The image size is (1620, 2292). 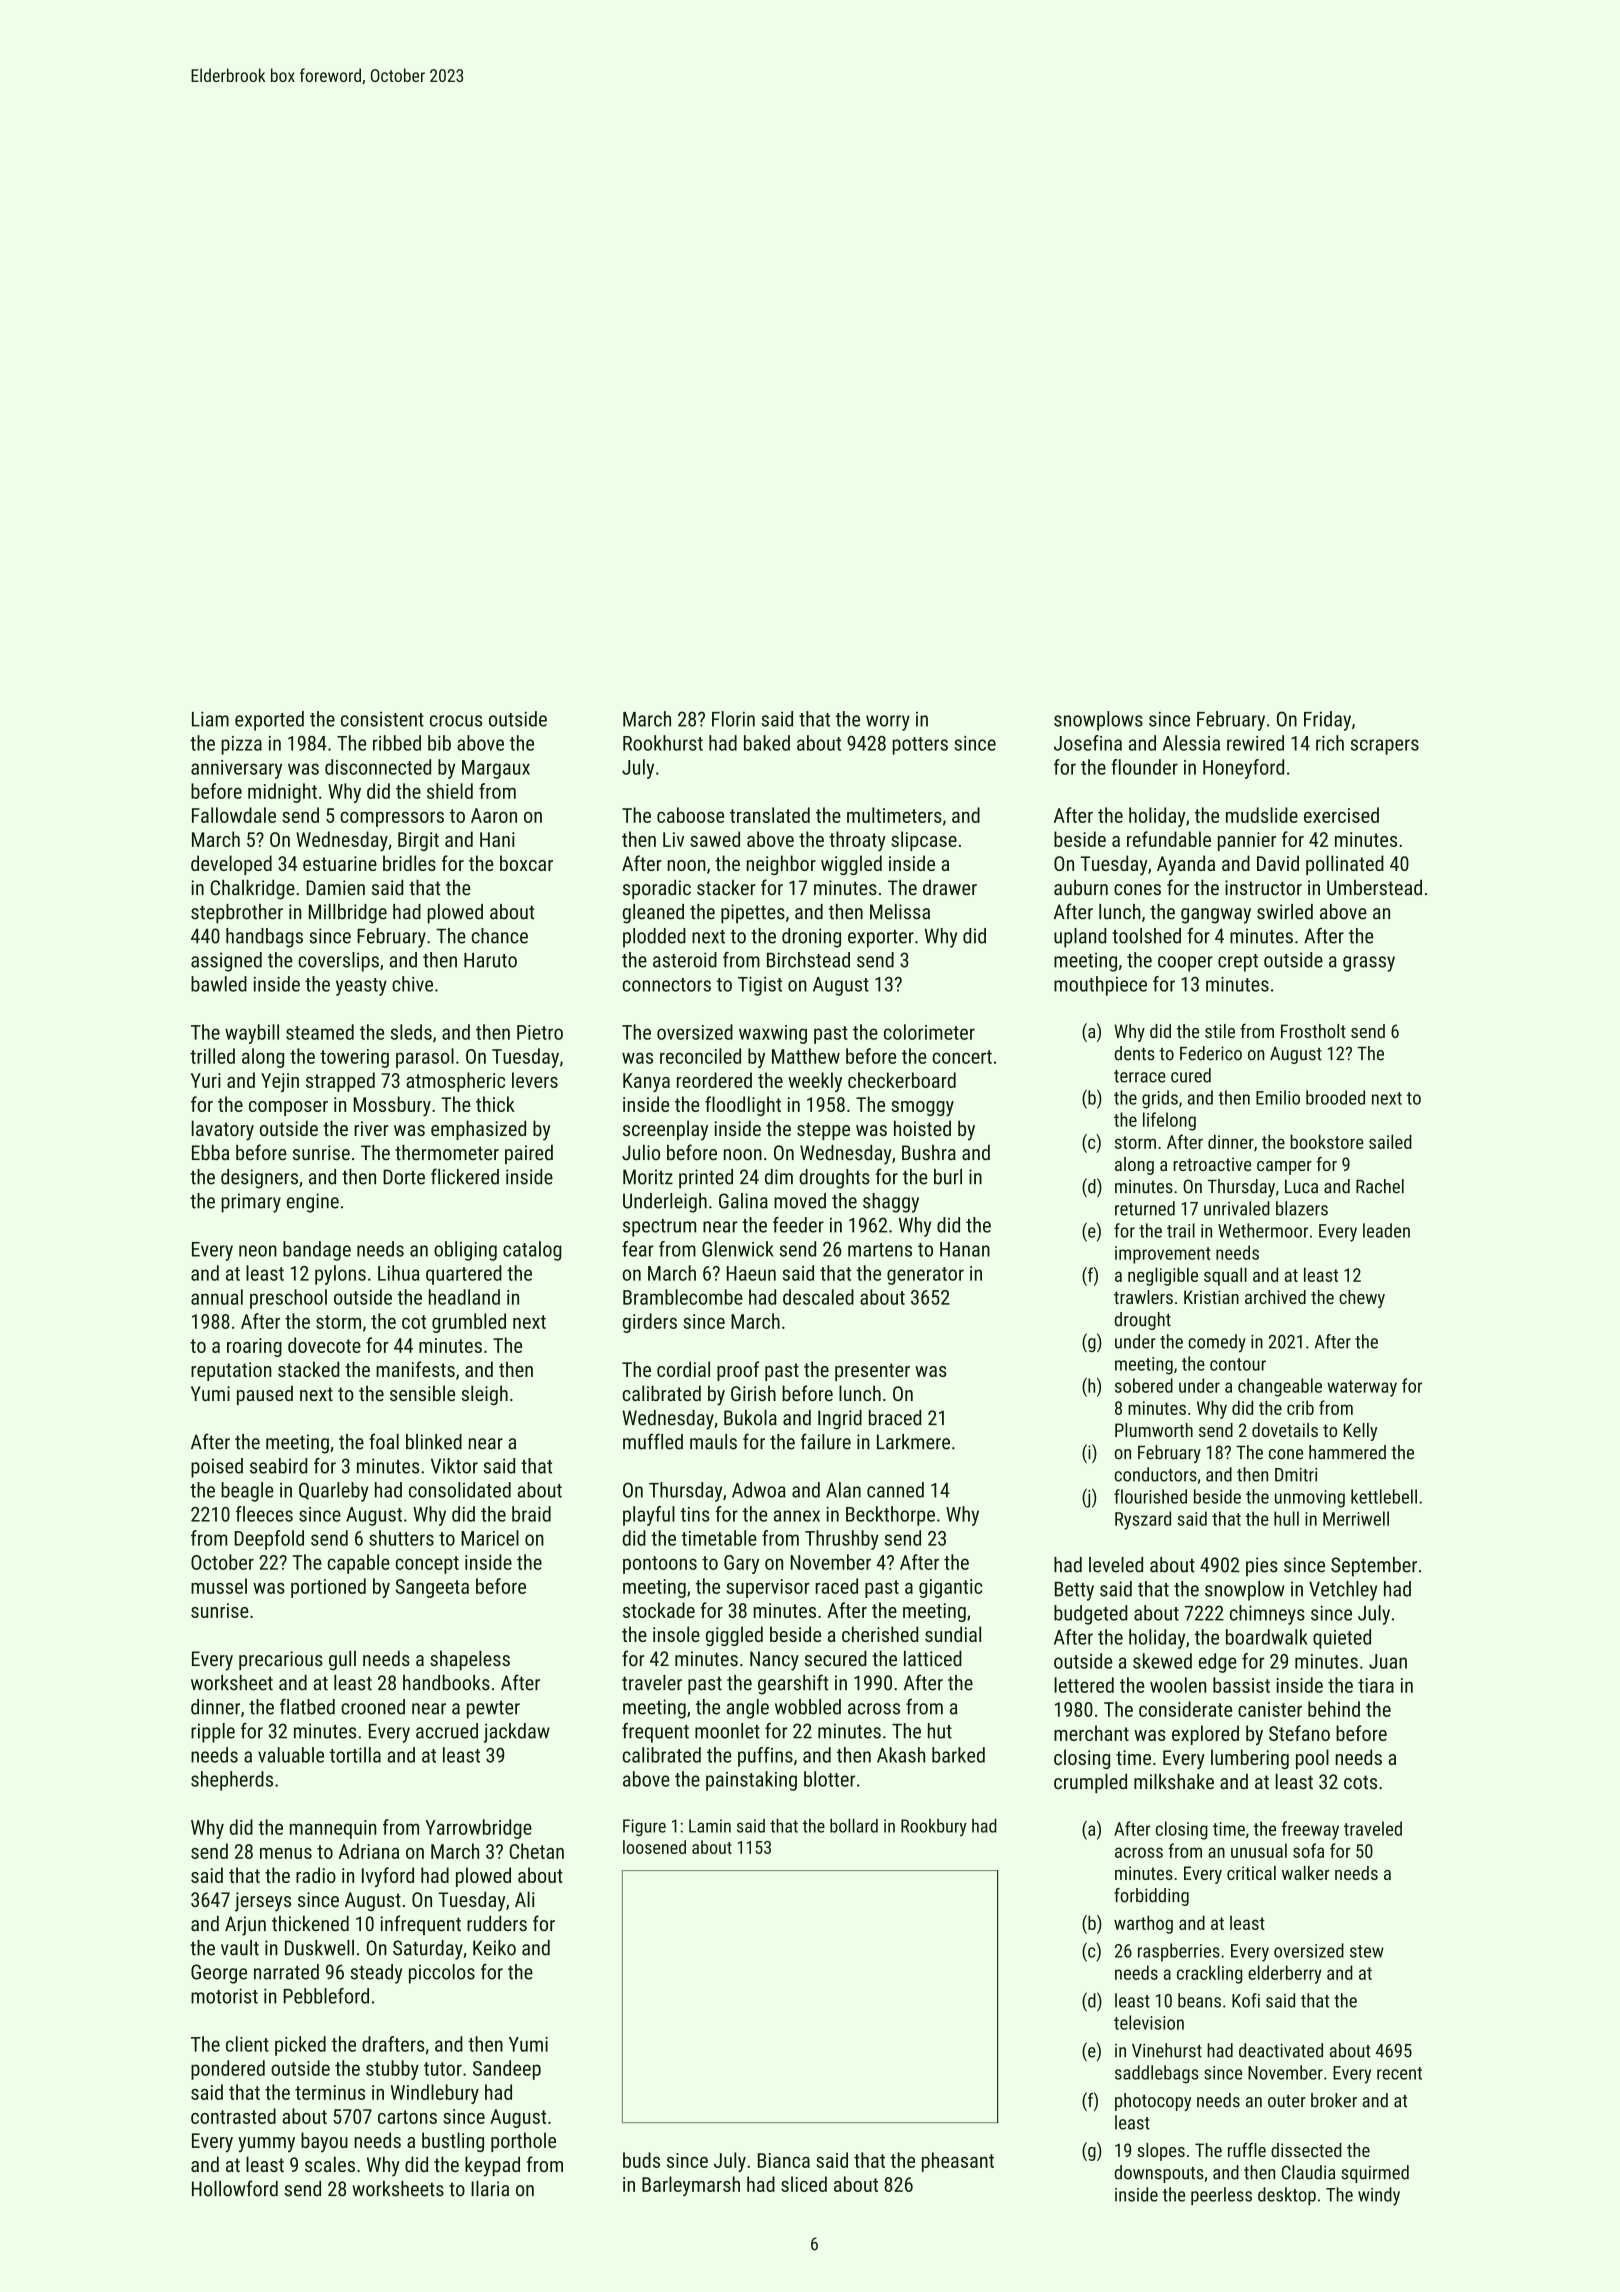 I want to click on shield, so click(x=450, y=791).
